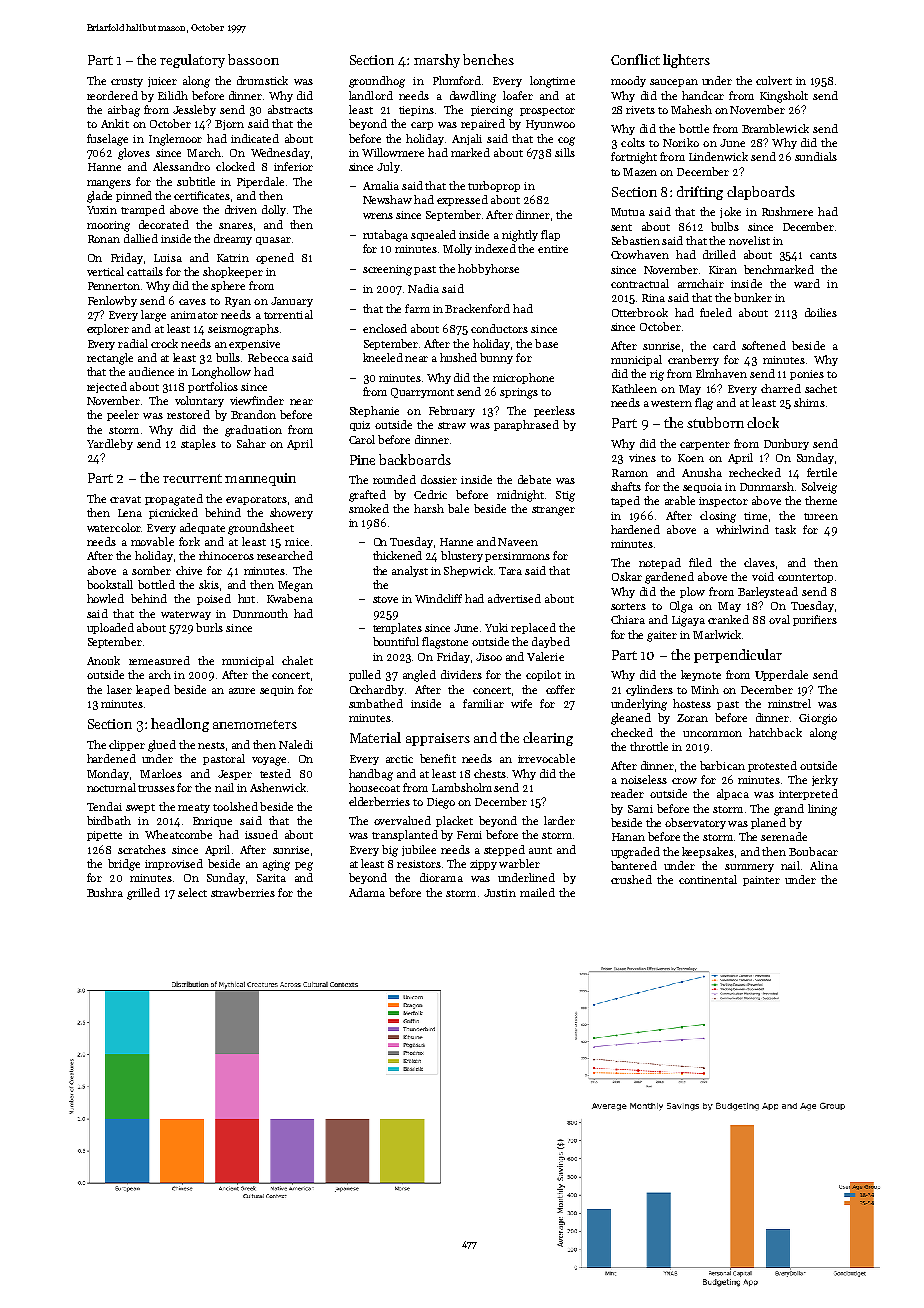 This image has height=1308, width=924. I want to click on Conflict, so click(635, 59).
